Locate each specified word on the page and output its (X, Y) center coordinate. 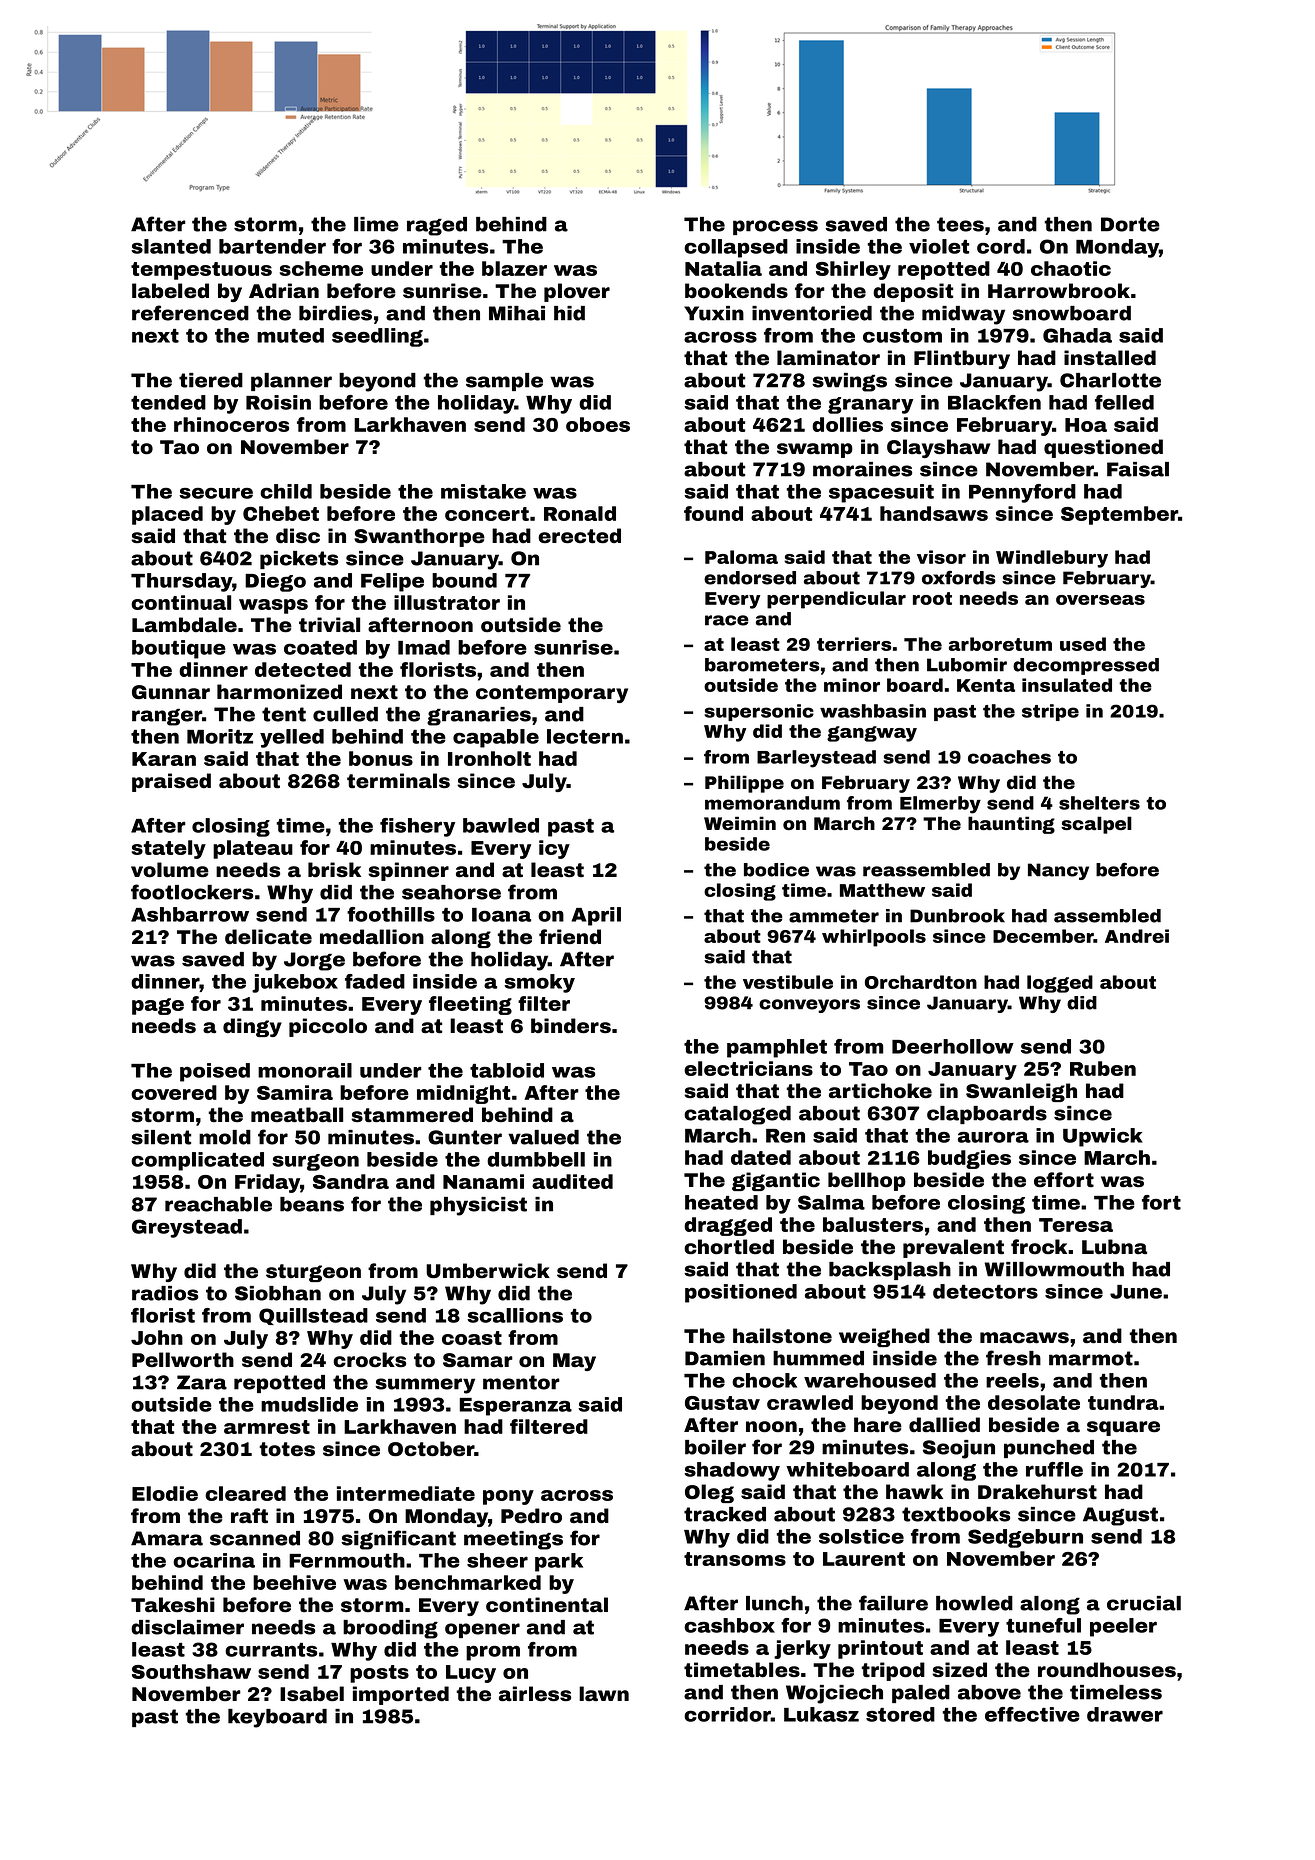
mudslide (309, 1404)
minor (852, 685)
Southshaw (191, 1671)
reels (1012, 1380)
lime (376, 224)
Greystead (187, 1228)
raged (437, 226)
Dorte (1130, 224)
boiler (715, 1447)
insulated (1067, 685)
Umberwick (488, 1270)
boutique (179, 649)
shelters (1099, 803)
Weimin (740, 823)
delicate (268, 936)
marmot (1091, 1358)
